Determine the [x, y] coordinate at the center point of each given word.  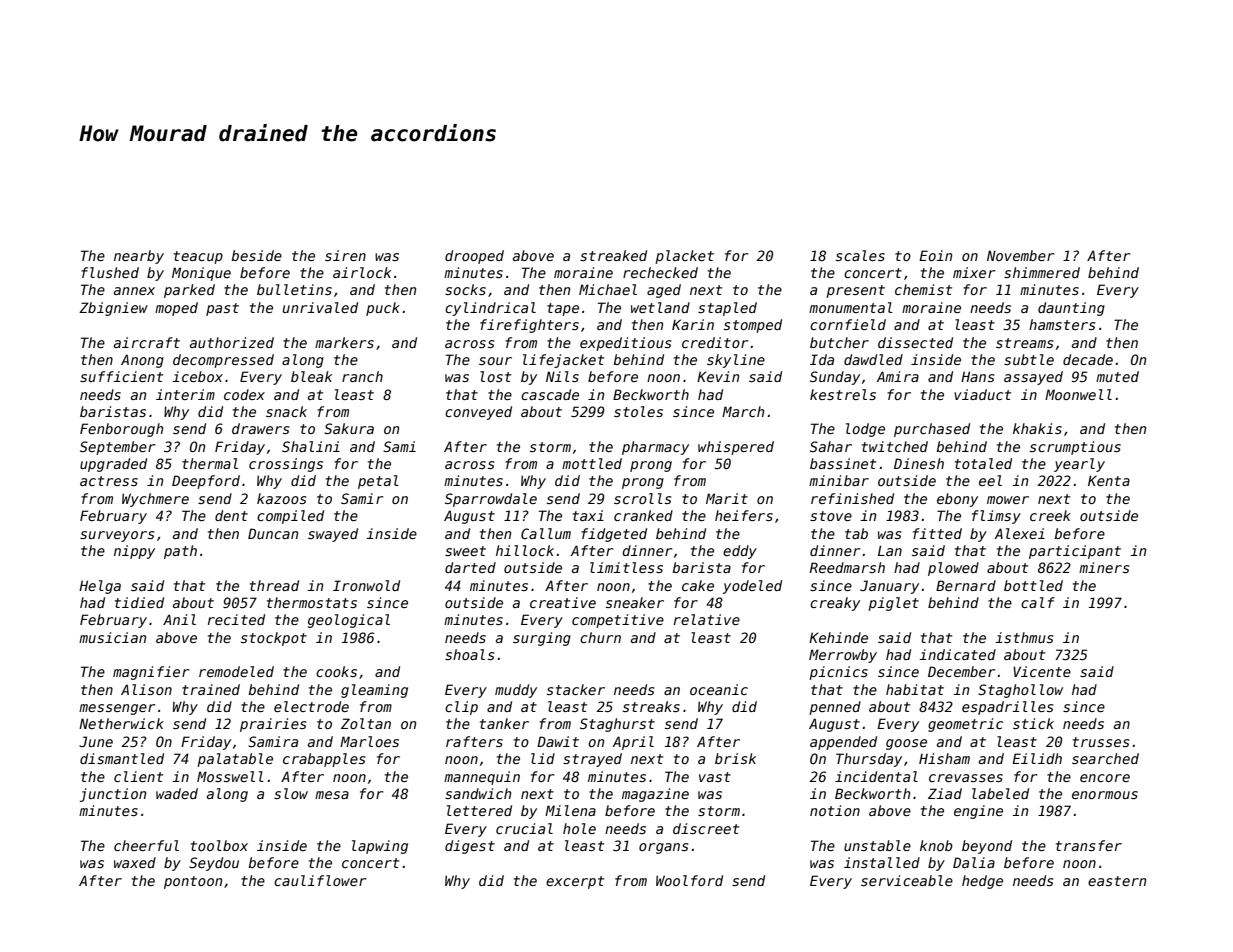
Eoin [935, 255]
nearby [139, 257]
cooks [336, 671]
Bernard [966, 585]
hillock [525, 550]
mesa [332, 795]
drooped [474, 257]
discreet [706, 828]
